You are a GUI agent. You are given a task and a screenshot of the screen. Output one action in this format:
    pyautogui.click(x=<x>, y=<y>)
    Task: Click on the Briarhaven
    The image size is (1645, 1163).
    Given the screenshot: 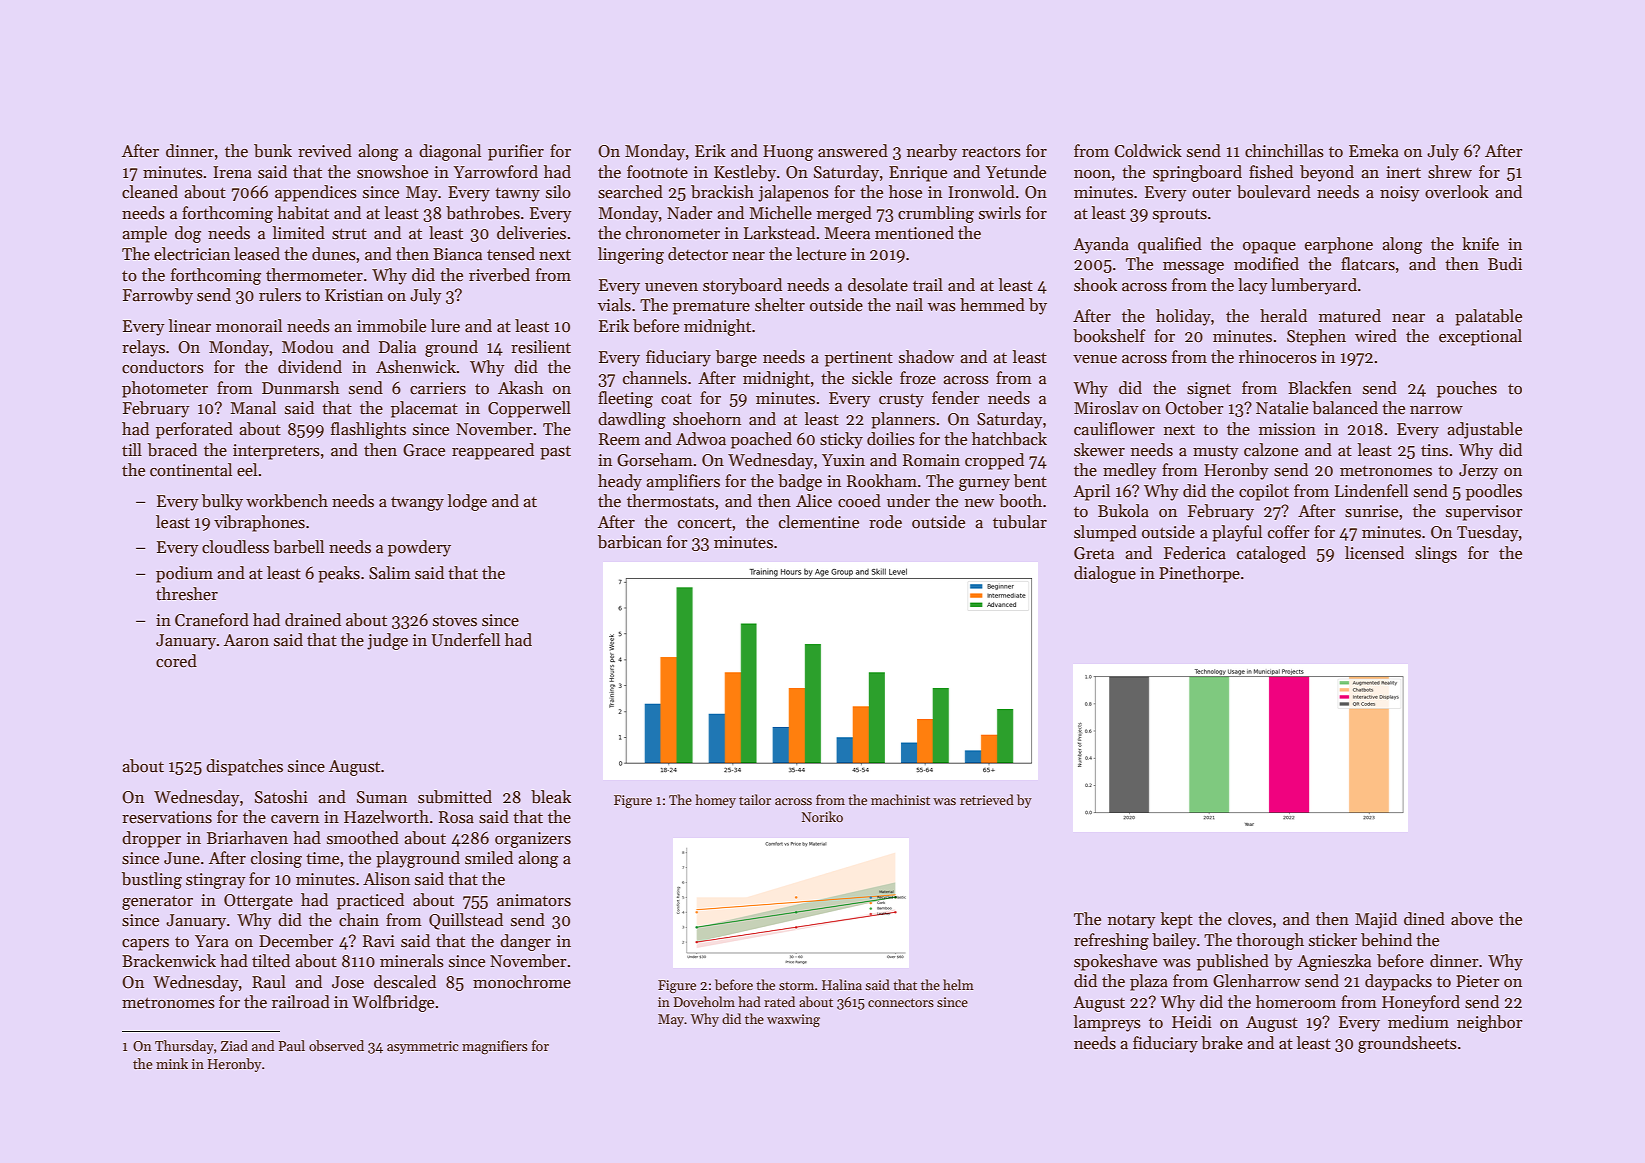 What is the action you would take?
    pyautogui.click(x=247, y=838)
